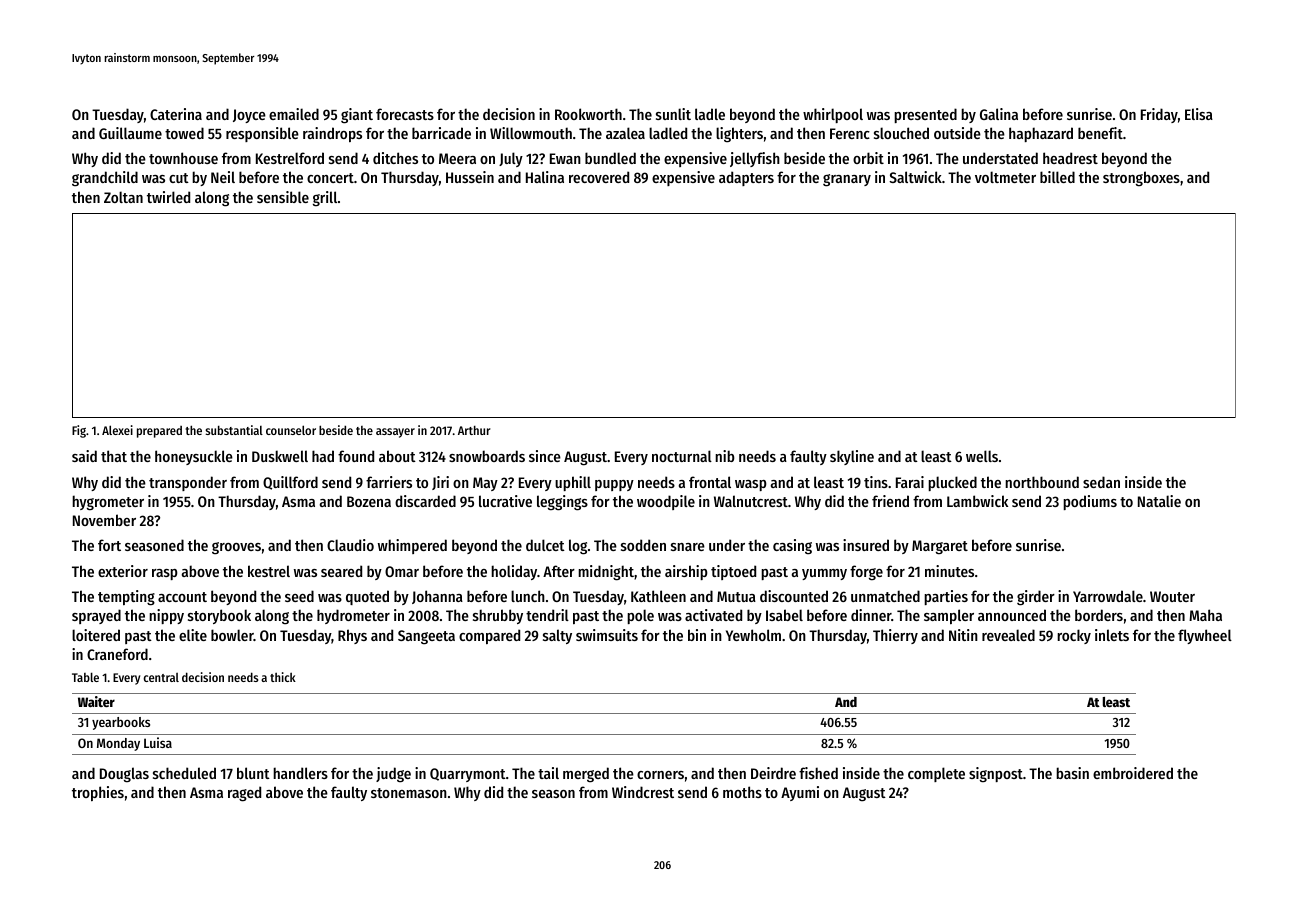 The width and height of the screenshot is (1308, 924). Describe the element at coordinates (176, 114) in the screenshot. I see `Caterina` at that location.
